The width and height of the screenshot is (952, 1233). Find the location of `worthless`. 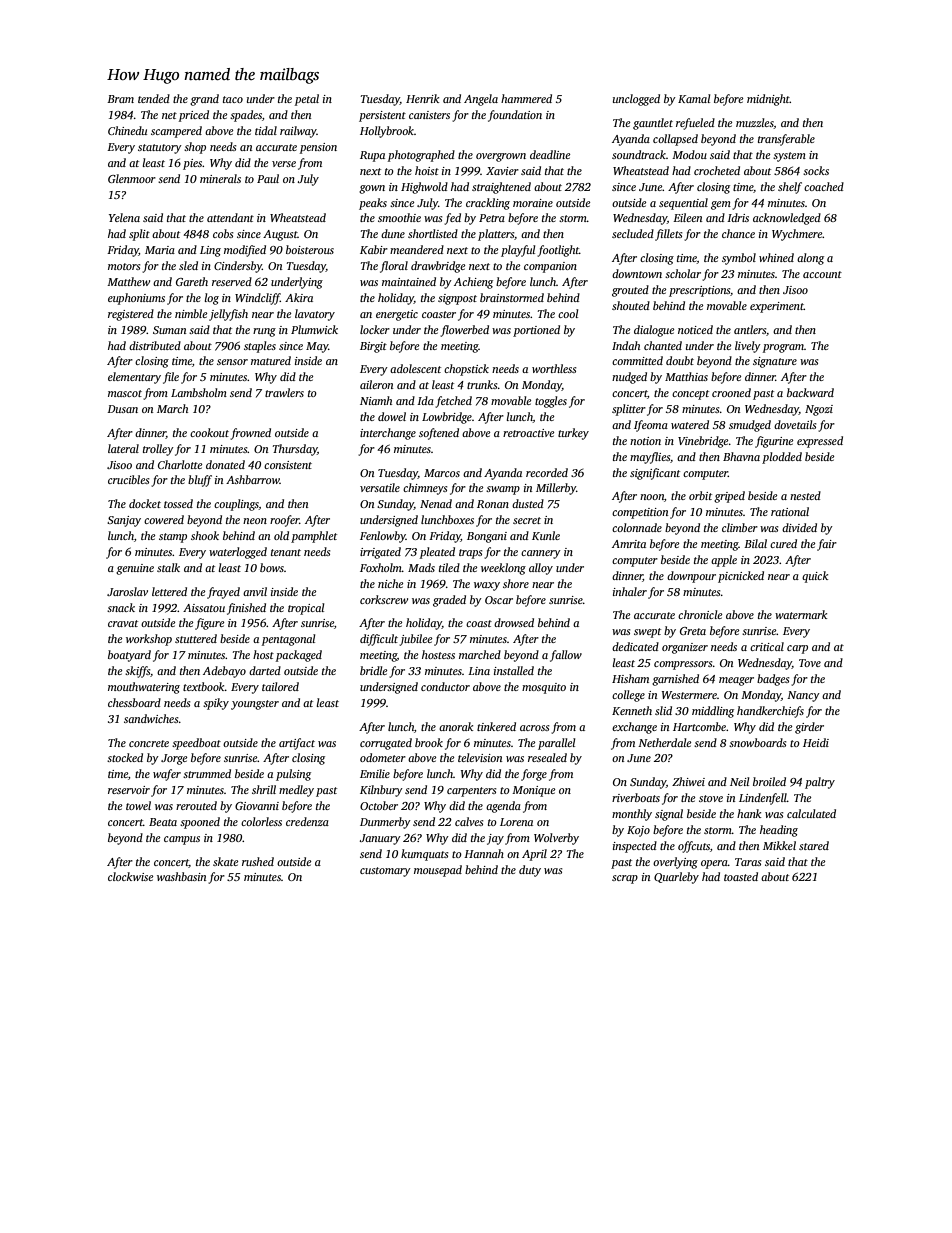

worthless is located at coordinates (554, 368).
